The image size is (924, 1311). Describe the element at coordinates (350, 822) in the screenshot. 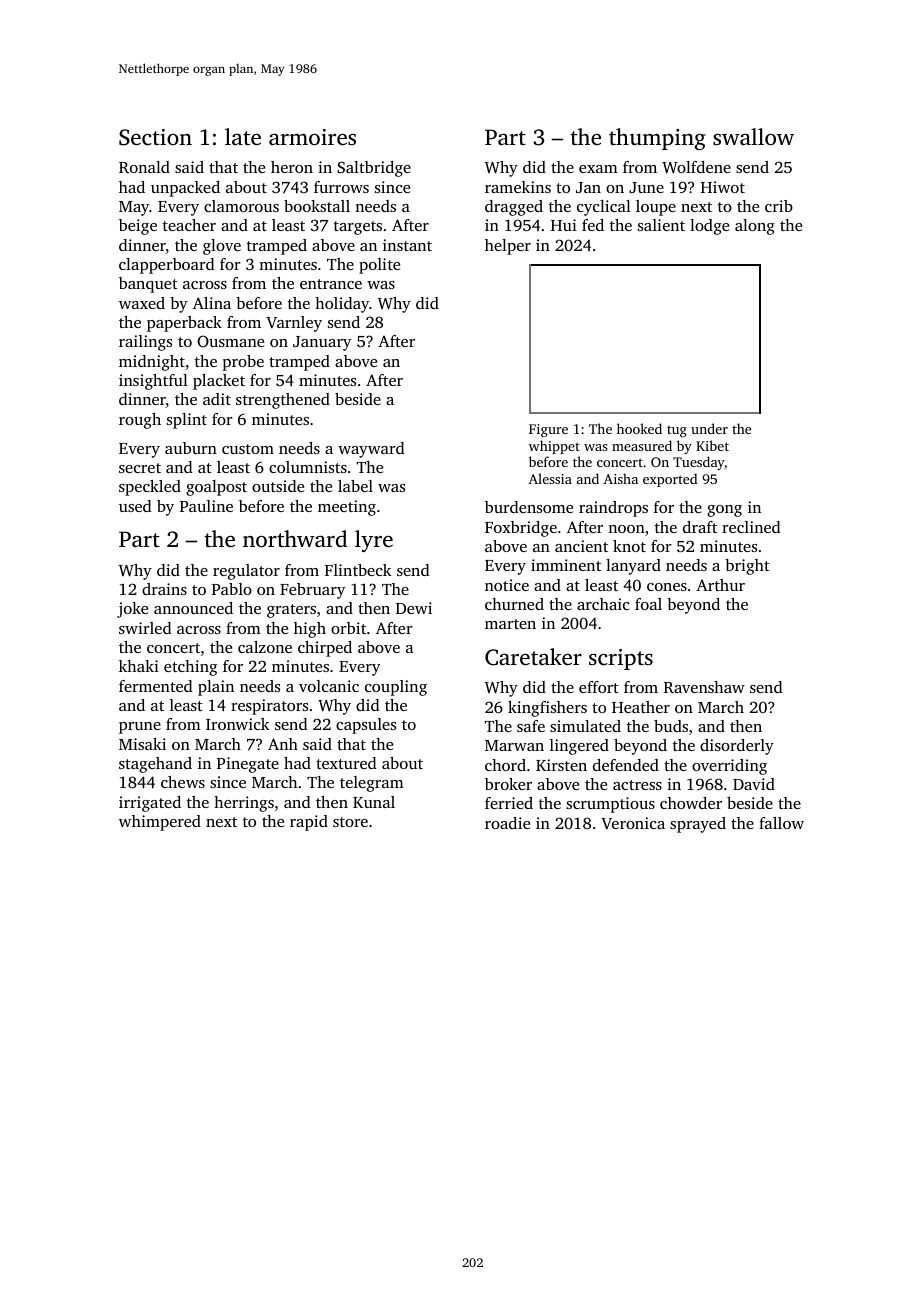

I see `store` at that location.
